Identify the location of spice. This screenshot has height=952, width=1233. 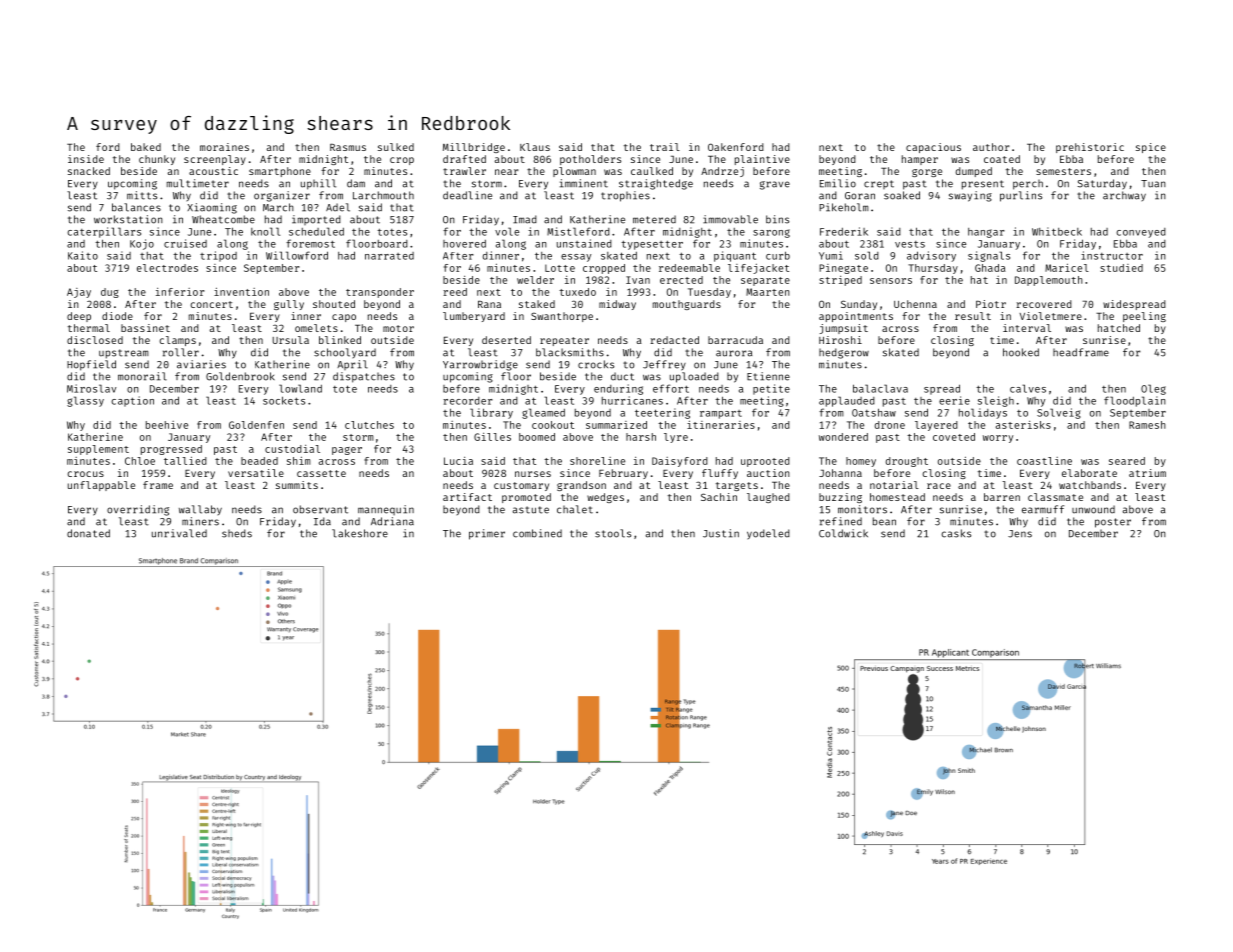
(1151, 148).
